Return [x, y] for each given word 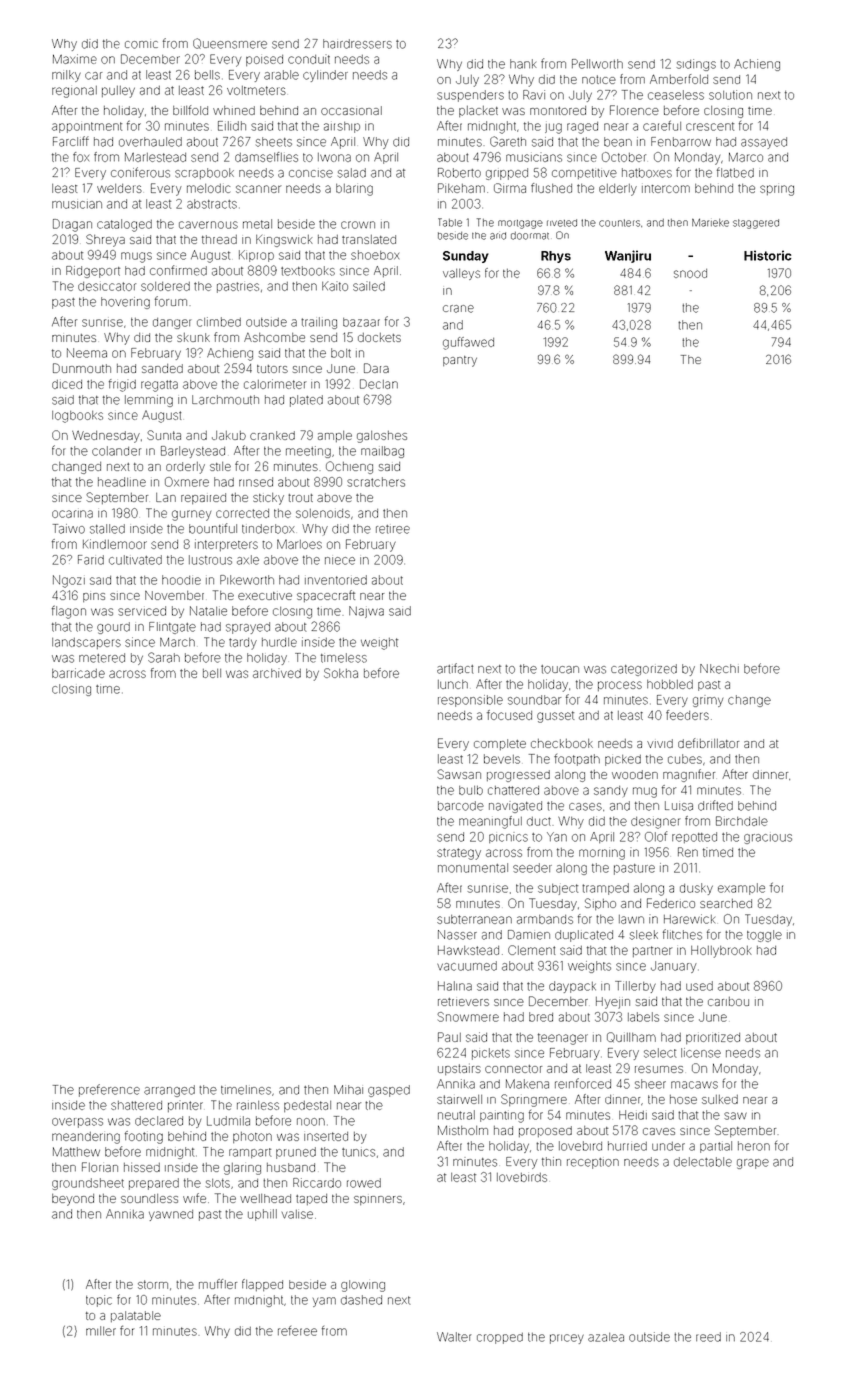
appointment [87, 127]
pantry [460, 361]
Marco [746, 157]
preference [109, 1090]
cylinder [325, 76]
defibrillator [708, 743]
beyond [73, 1200]
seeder [532, 868]
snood [690, 273]
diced [67, 384]
